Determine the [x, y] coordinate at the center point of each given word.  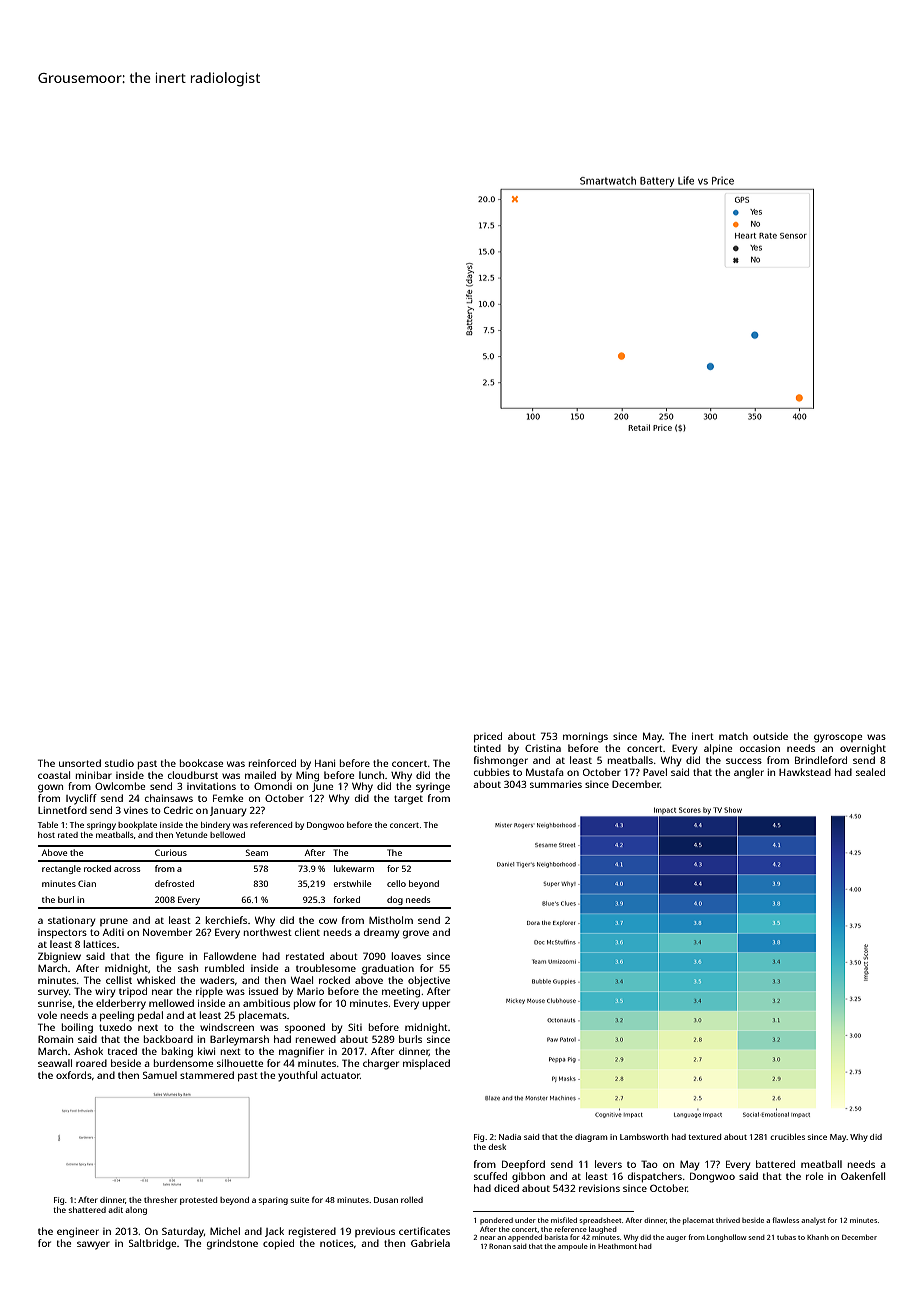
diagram [591, 1138]
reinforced [272, 763]
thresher [160, 1200]
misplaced [426, 1064]
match [733, 736]
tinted [487, 748]
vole [47, 1015]
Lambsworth [644, 1137]
